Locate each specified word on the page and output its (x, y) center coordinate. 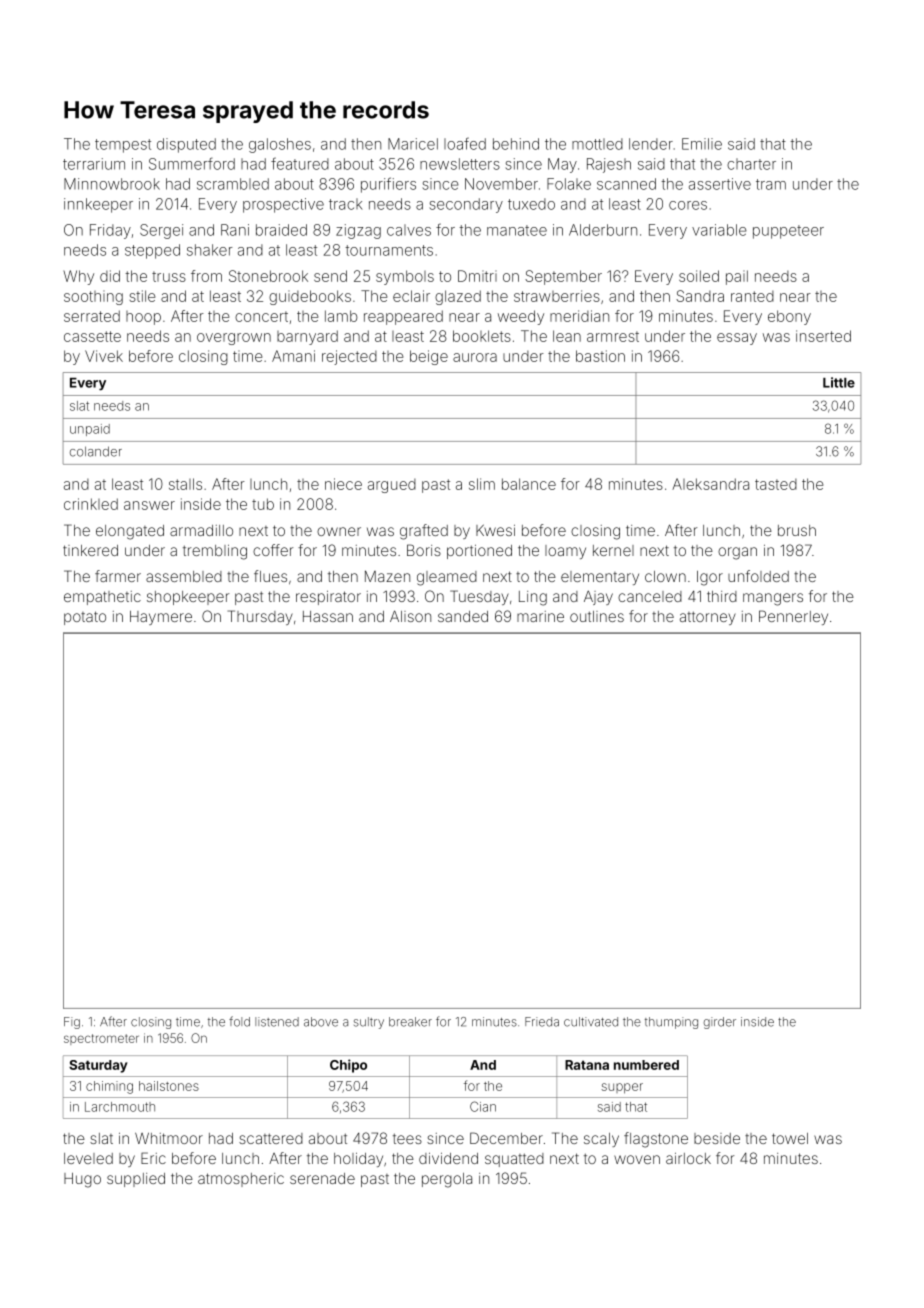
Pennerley (793, 617)
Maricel (413, 144)
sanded (463, 616)
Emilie (702, 144)
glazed (458, 297)
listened (277, 1022)
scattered (271, 1138)
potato (85, 618)
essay (737, 339)
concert (261, 316)
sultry (369, 1023)
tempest (123, 146)
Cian (483, 1106)
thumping (671, 1023)
